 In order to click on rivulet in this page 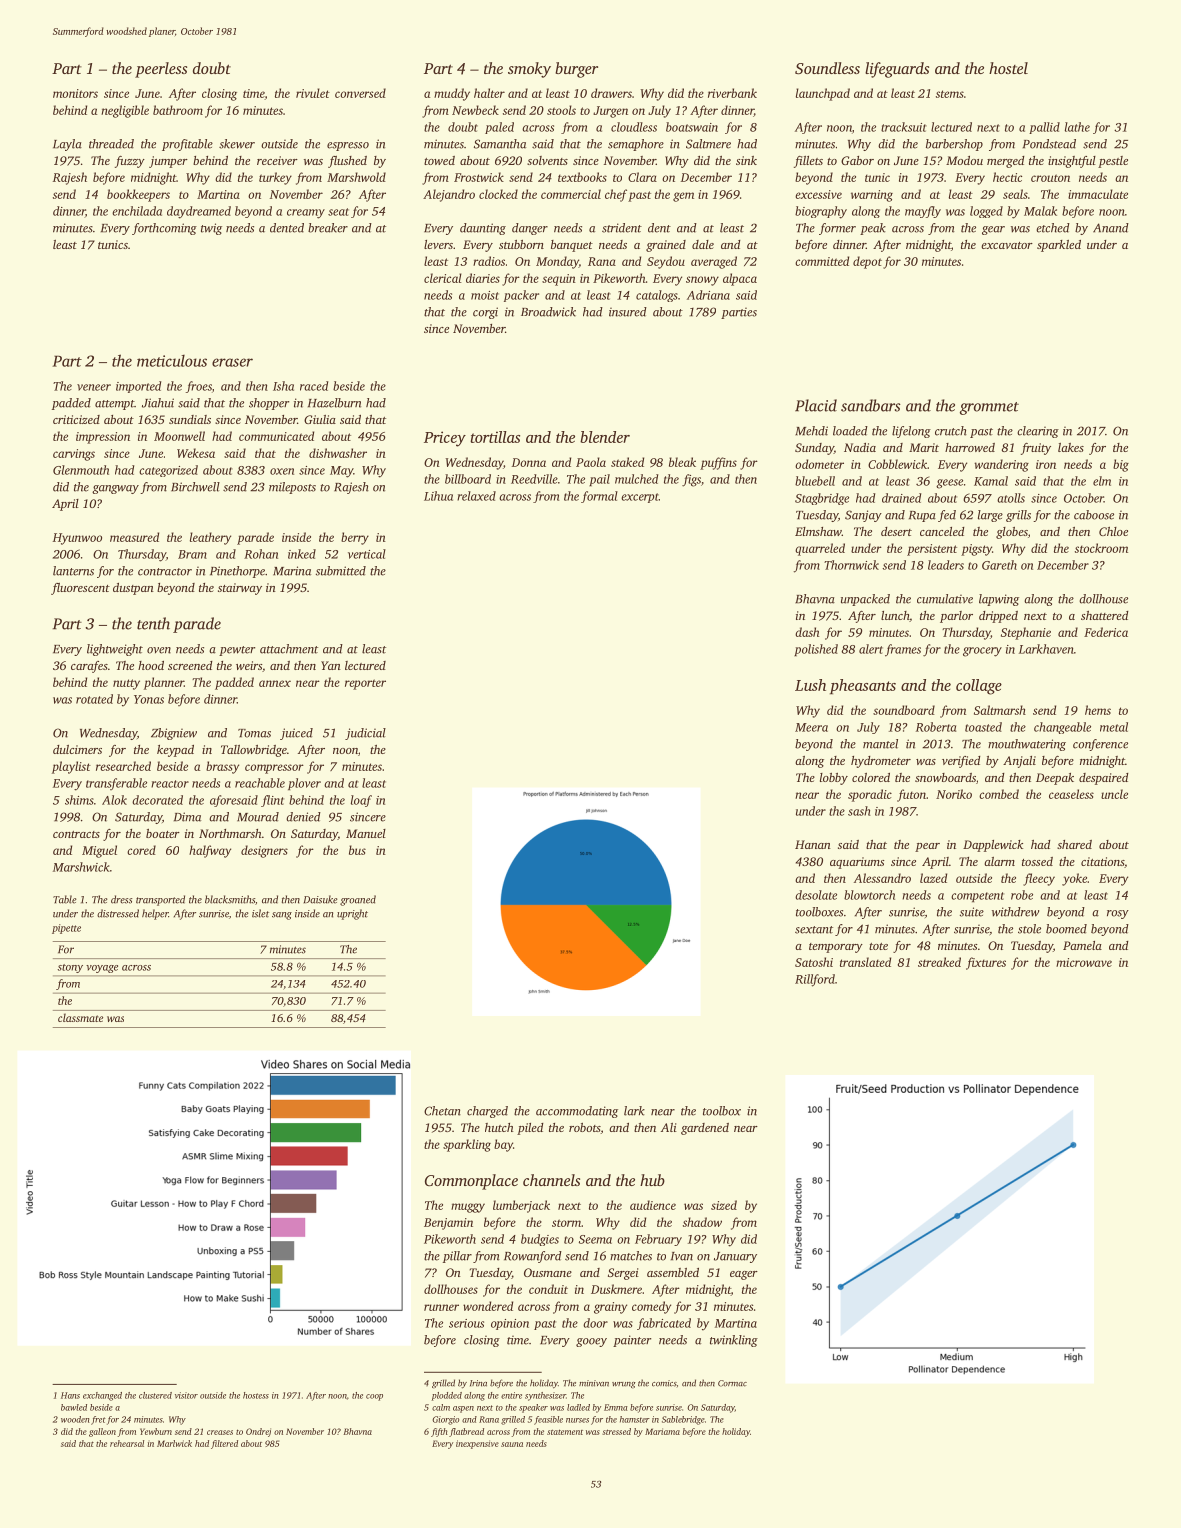, I will do `click(313, 93)`.
